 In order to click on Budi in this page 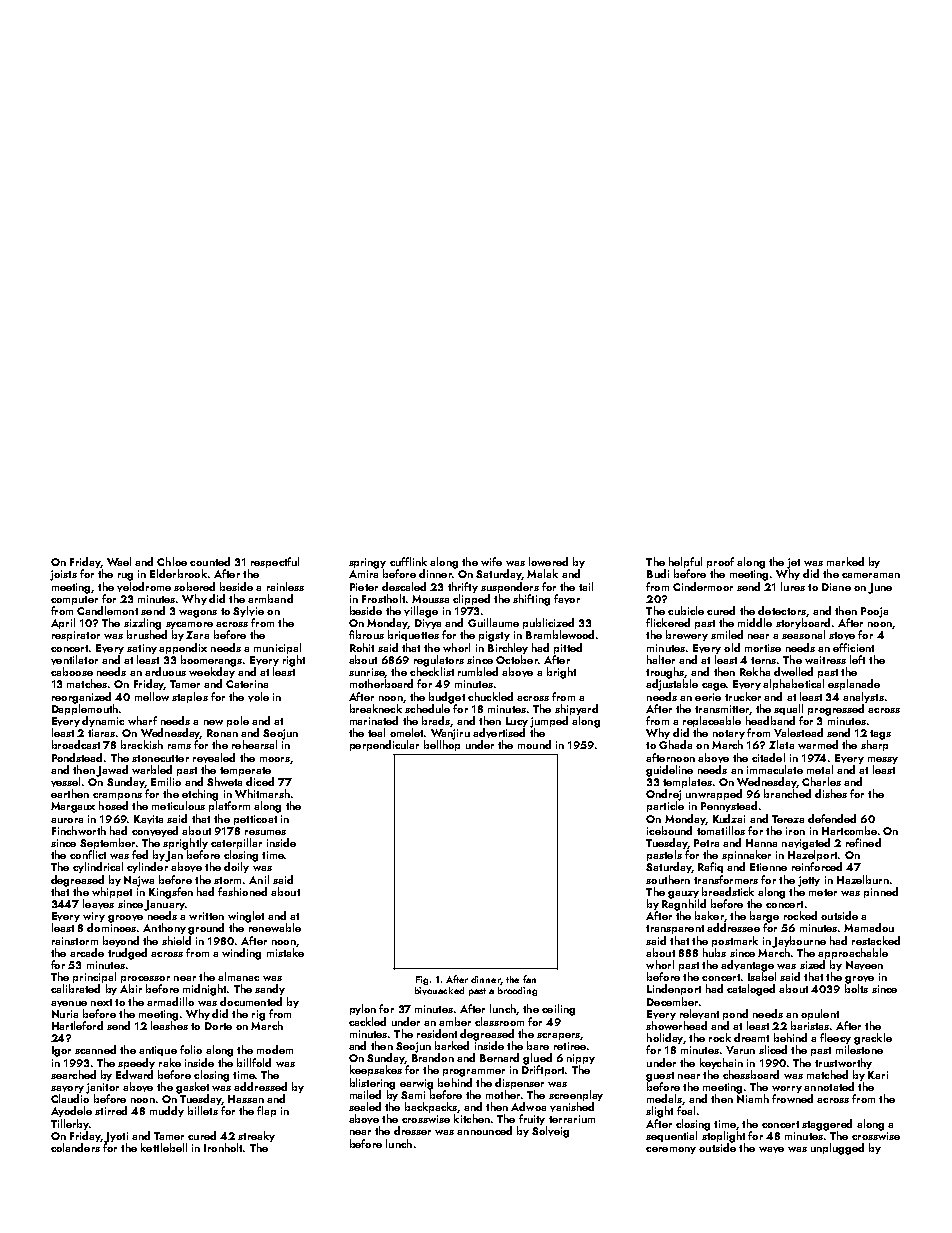, I will do `click(658, 573)`.
